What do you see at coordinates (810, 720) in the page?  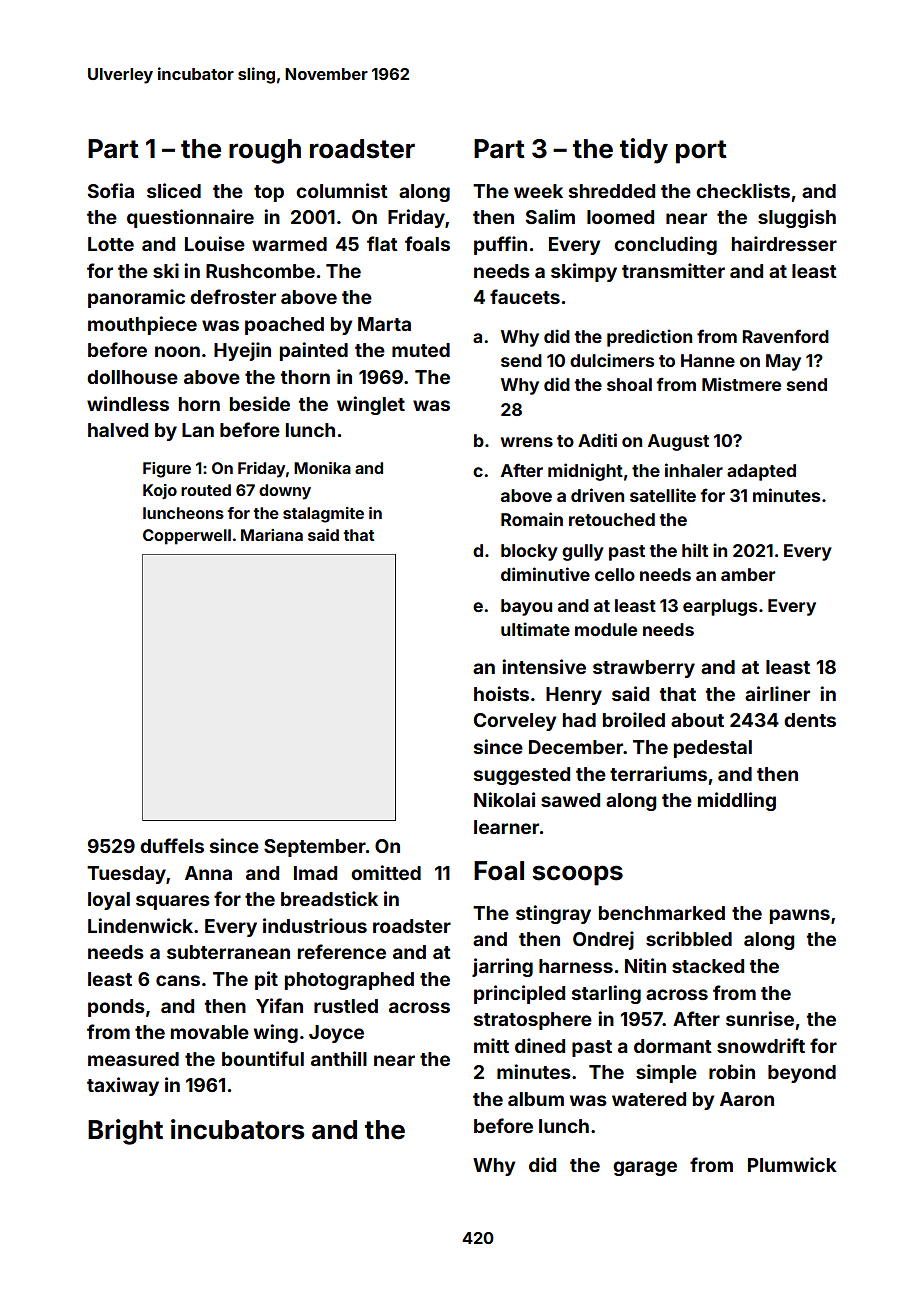 I see `dents` at bounding box center [810, 720].
